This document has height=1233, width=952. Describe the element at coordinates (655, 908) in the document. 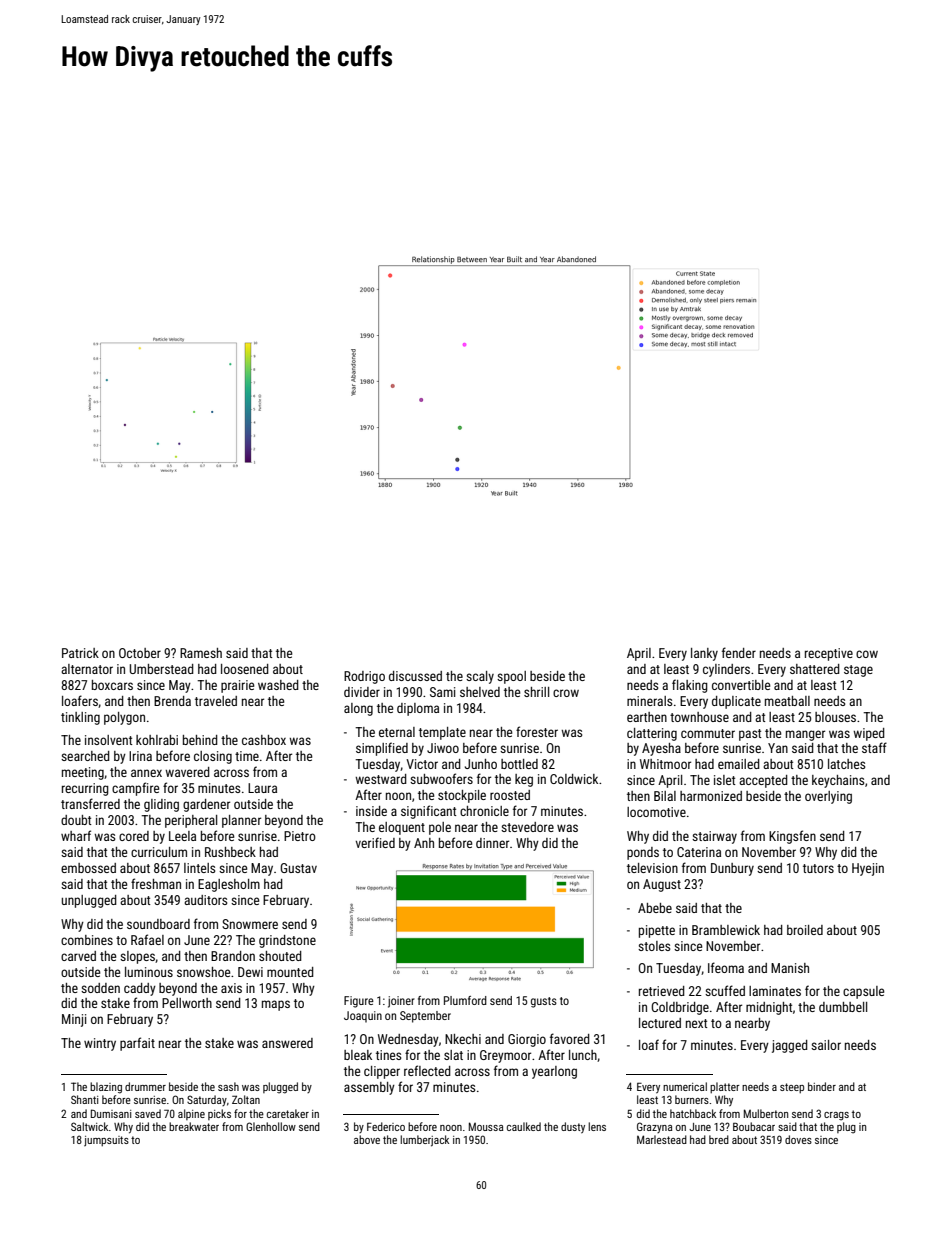

I see `Abebe` at that location.
